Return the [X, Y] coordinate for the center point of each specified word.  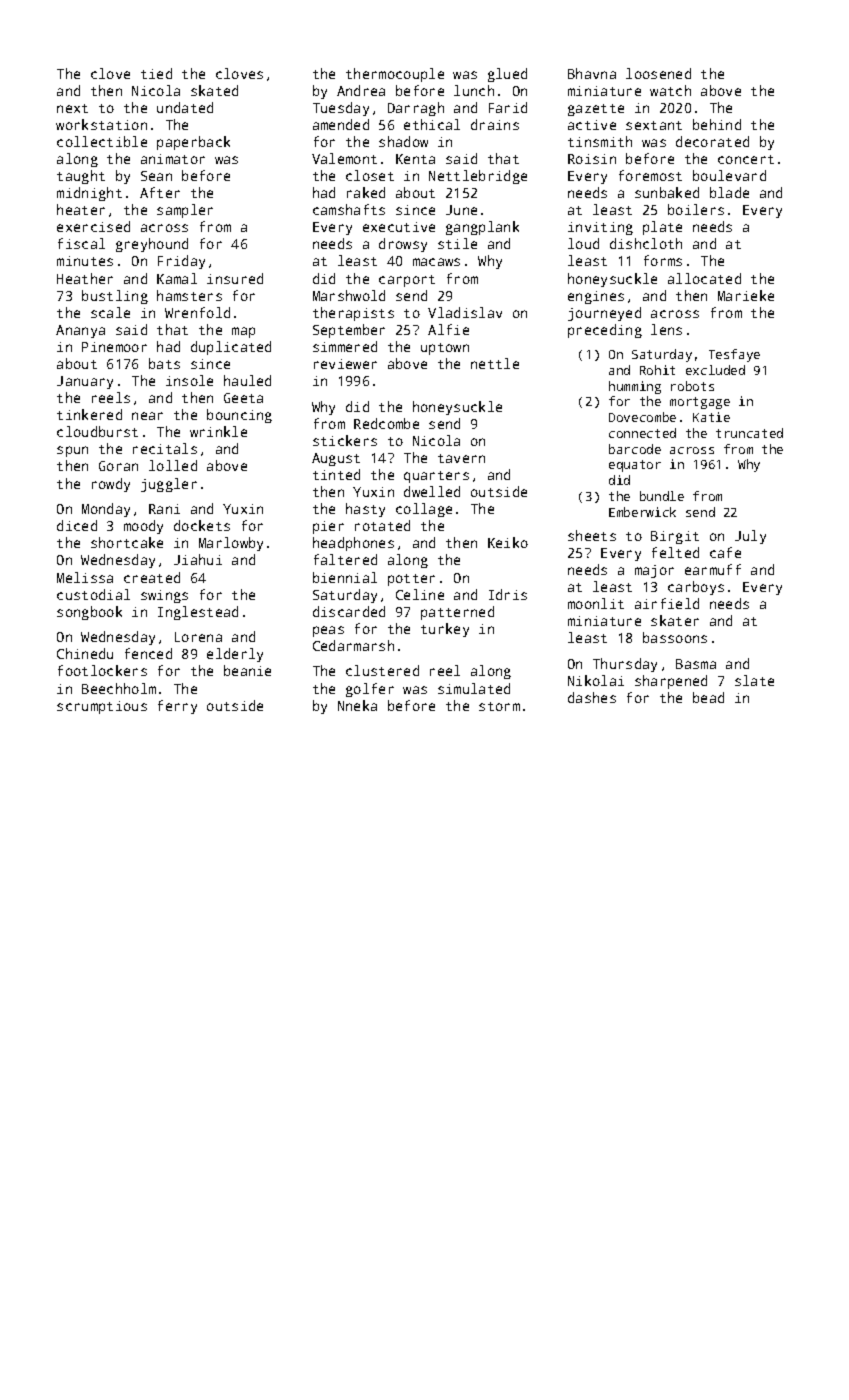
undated [185, 107]
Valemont [344, 158]
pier [328, 527]
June [461, 210]
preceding [605, 331]
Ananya [80, 331]
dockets [202, 525]
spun [72, 451]
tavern [461, 458]
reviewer [345, 364]
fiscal [81, 243]
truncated [749, 433]
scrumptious [102, 707]
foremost [650, 175]
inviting [600, 228]
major [654, 571]
